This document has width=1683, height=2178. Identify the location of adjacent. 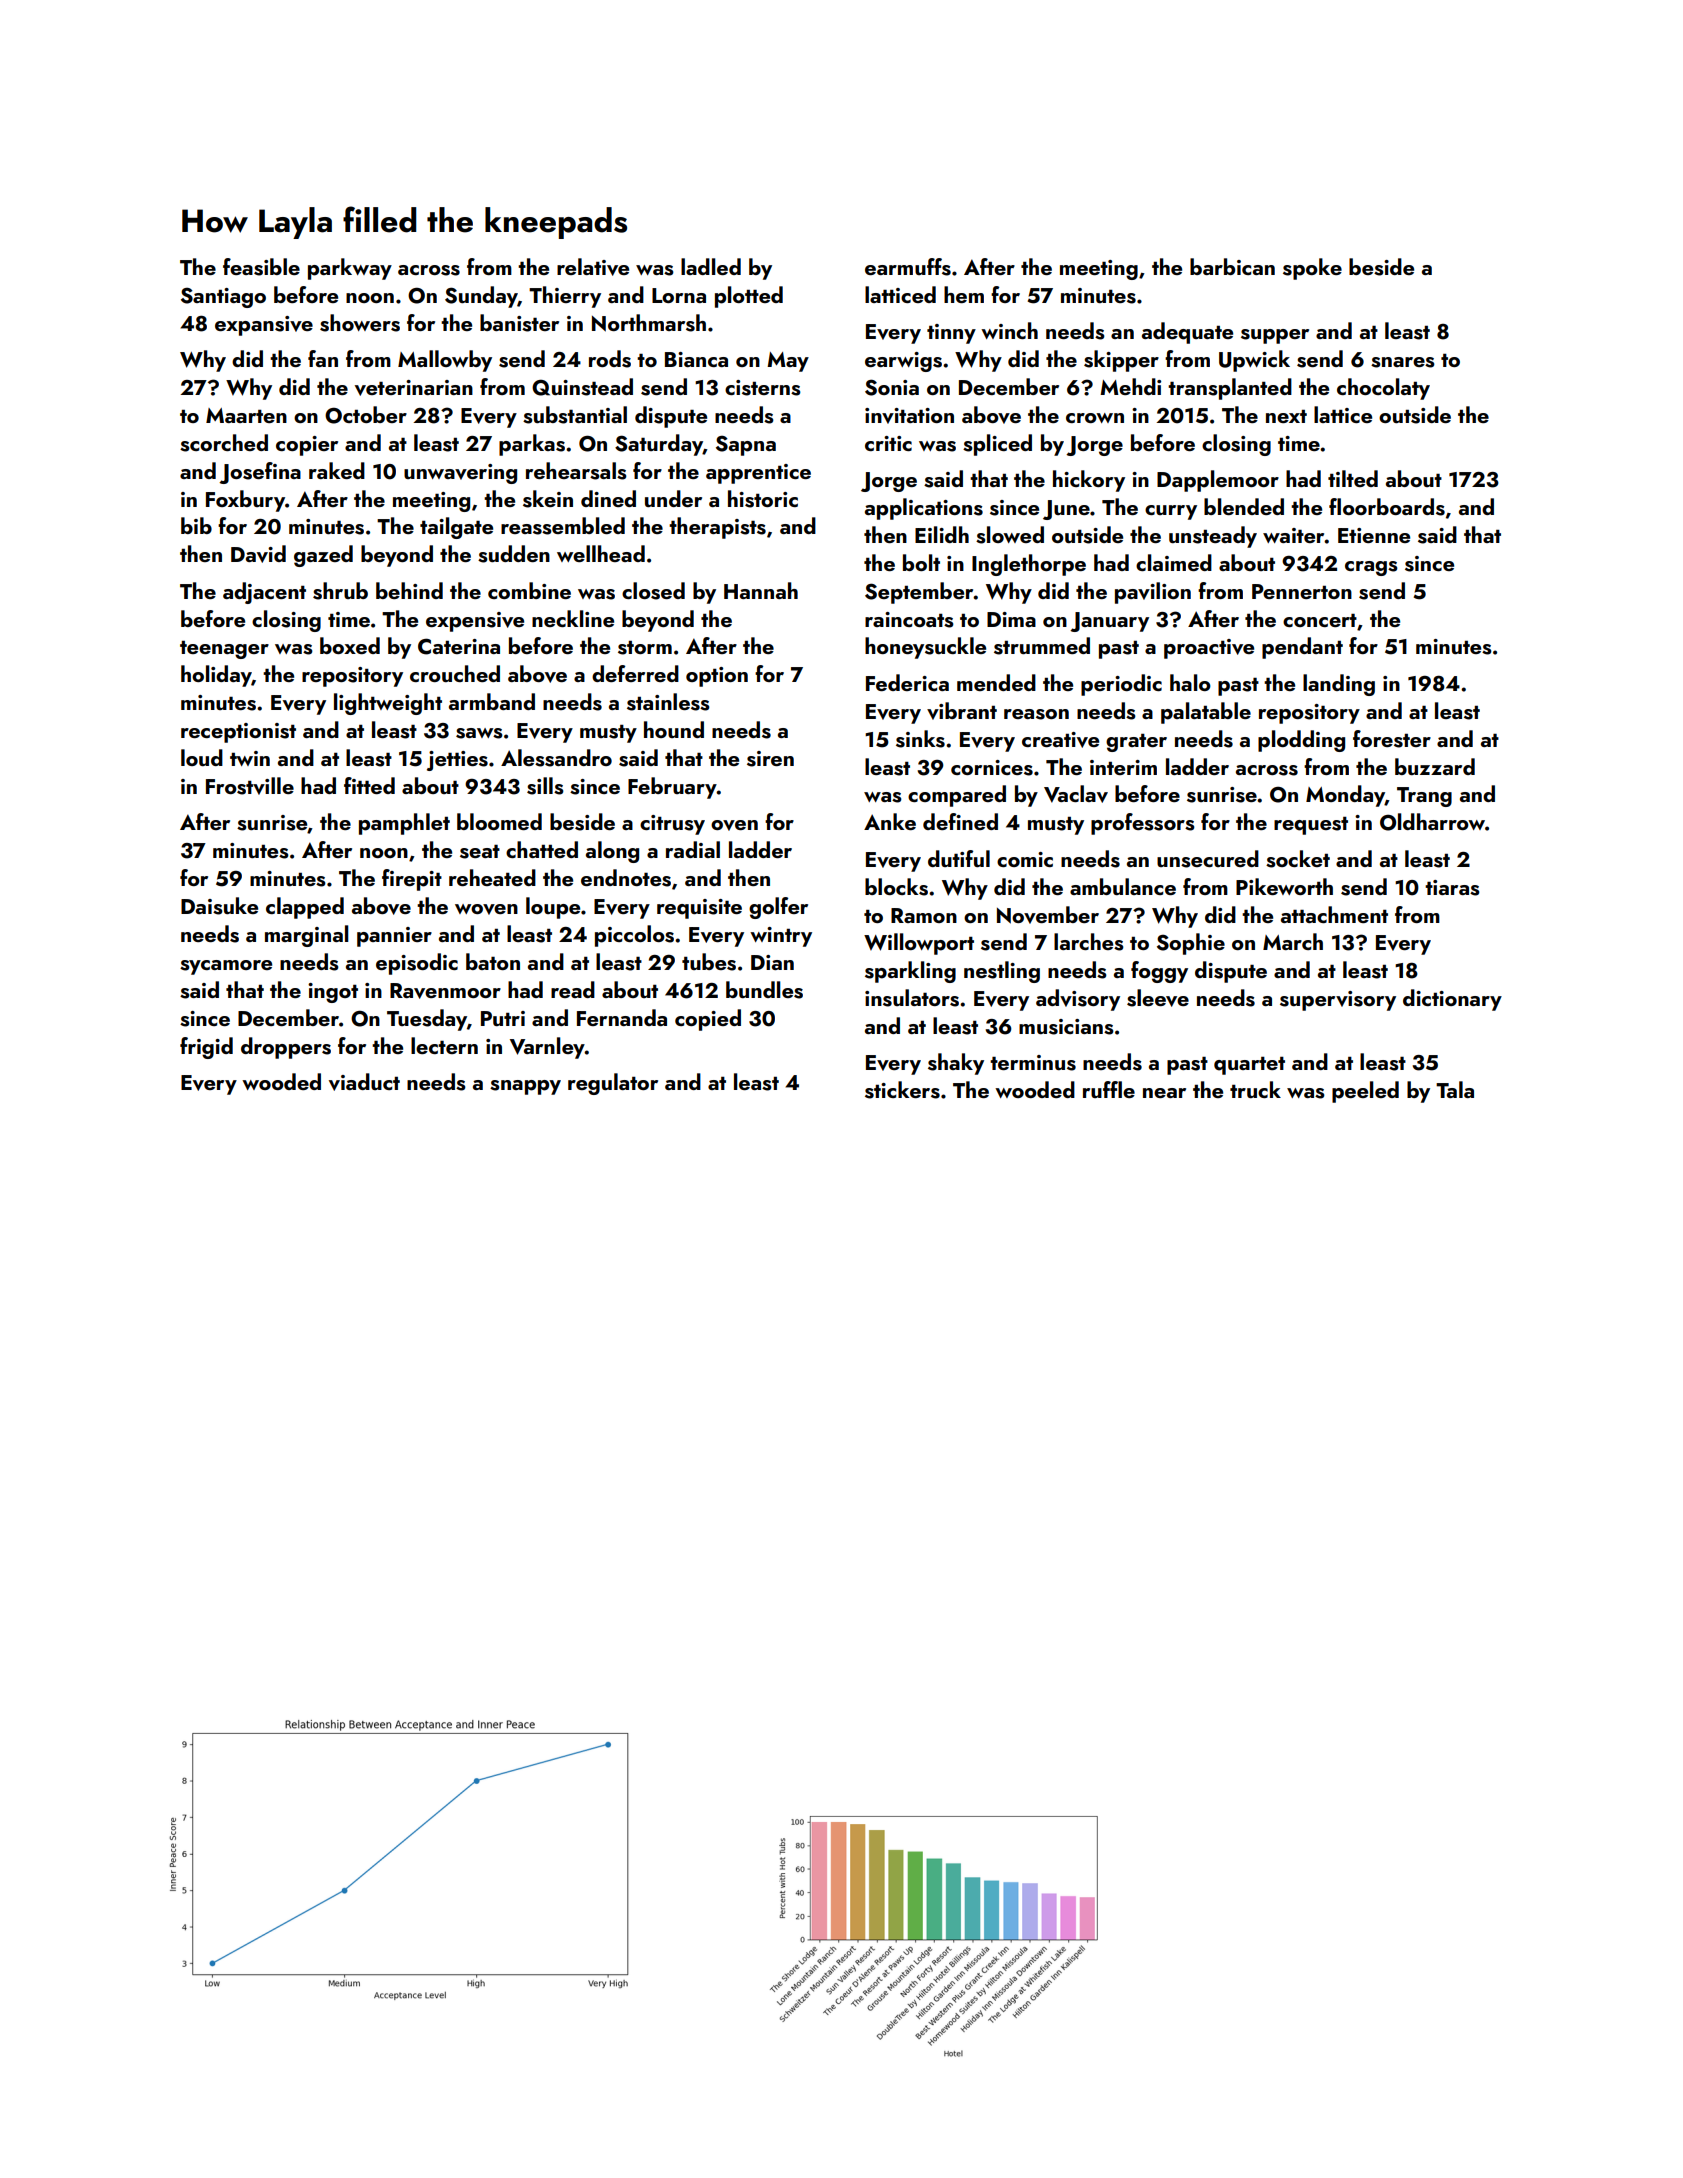
(264, 593).
